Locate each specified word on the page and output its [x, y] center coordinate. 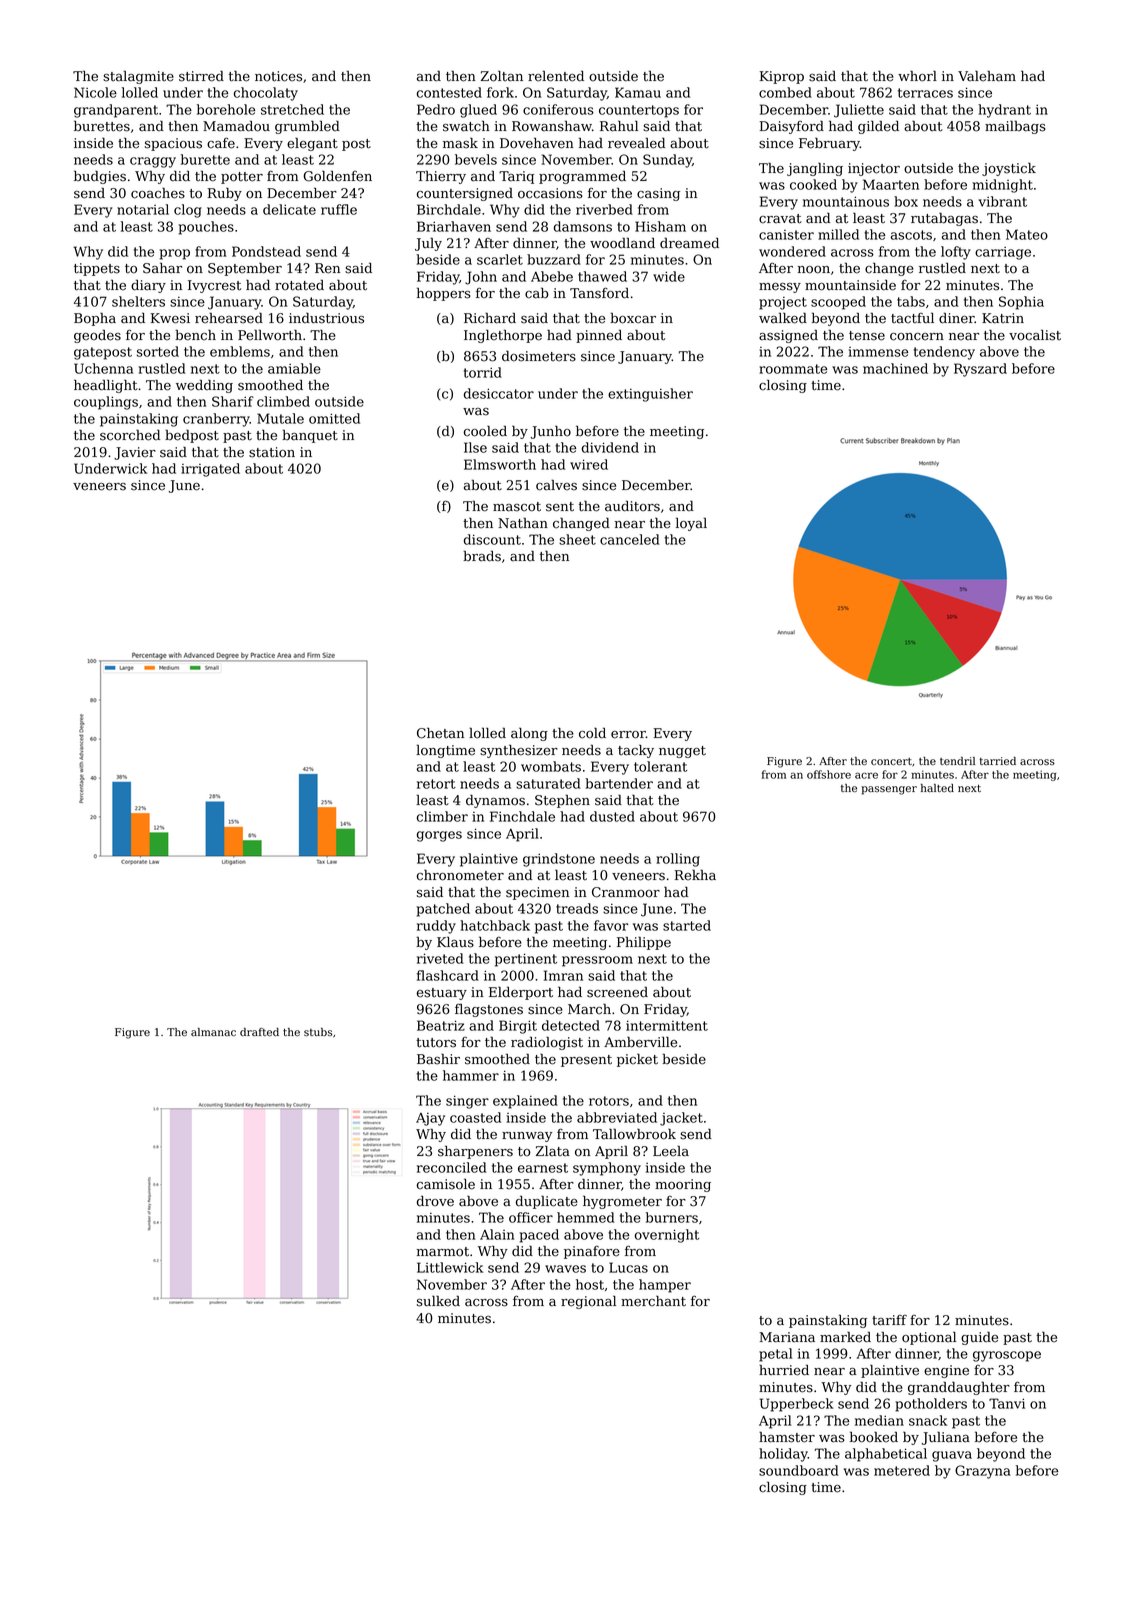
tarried [997, 761]
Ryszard [980, 370]
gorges [439, 836]
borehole [226, 109]
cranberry [216, 420]
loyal [691, 524]
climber [442, 816]
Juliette [859, 111]
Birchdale [449, 209]
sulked [438, 1301]
